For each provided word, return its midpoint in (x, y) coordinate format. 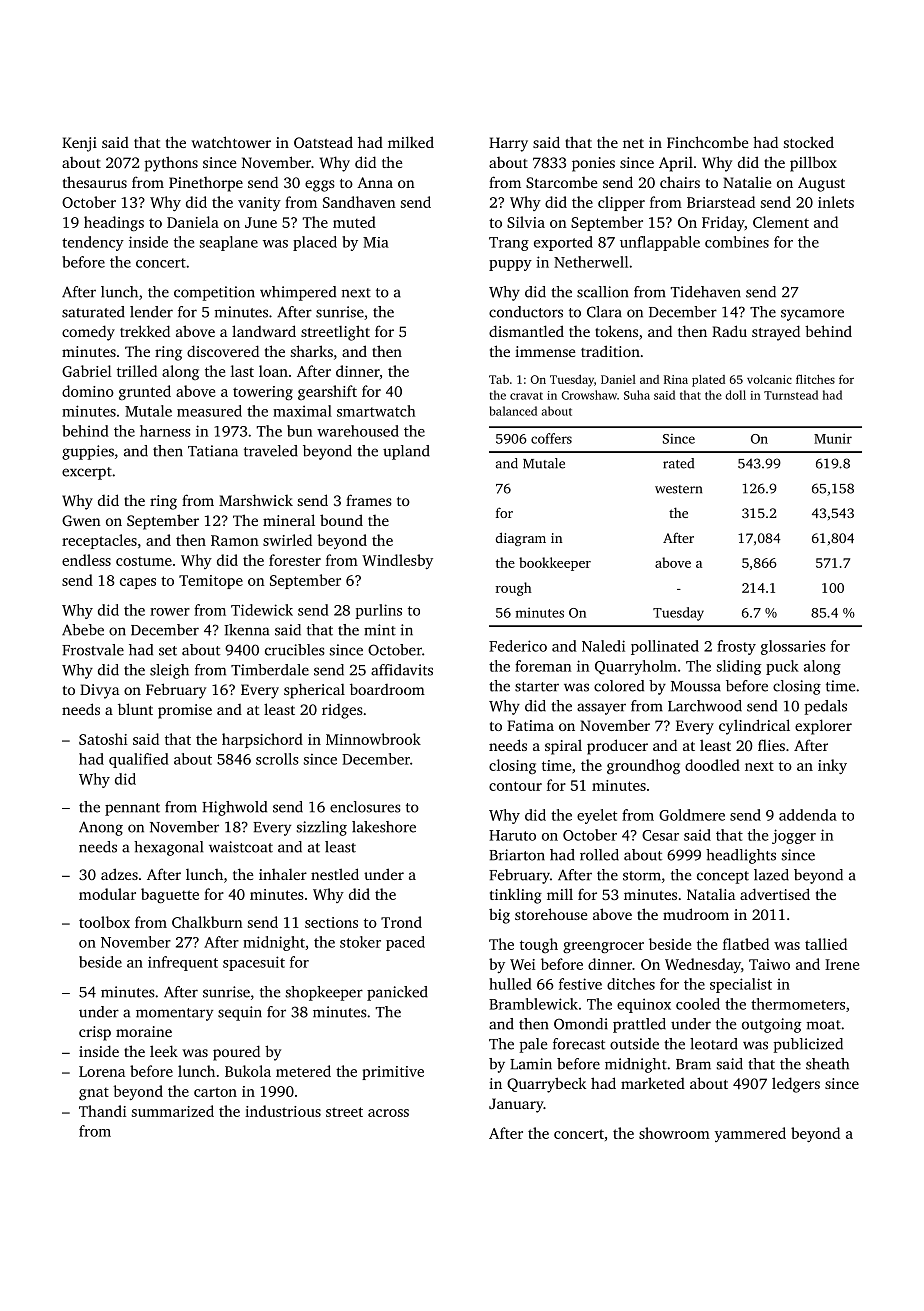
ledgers (796, 1085)
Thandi (103, 1111)
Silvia (526, 222)
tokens (616, 331)
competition (214, 293)
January (516, 1105)
